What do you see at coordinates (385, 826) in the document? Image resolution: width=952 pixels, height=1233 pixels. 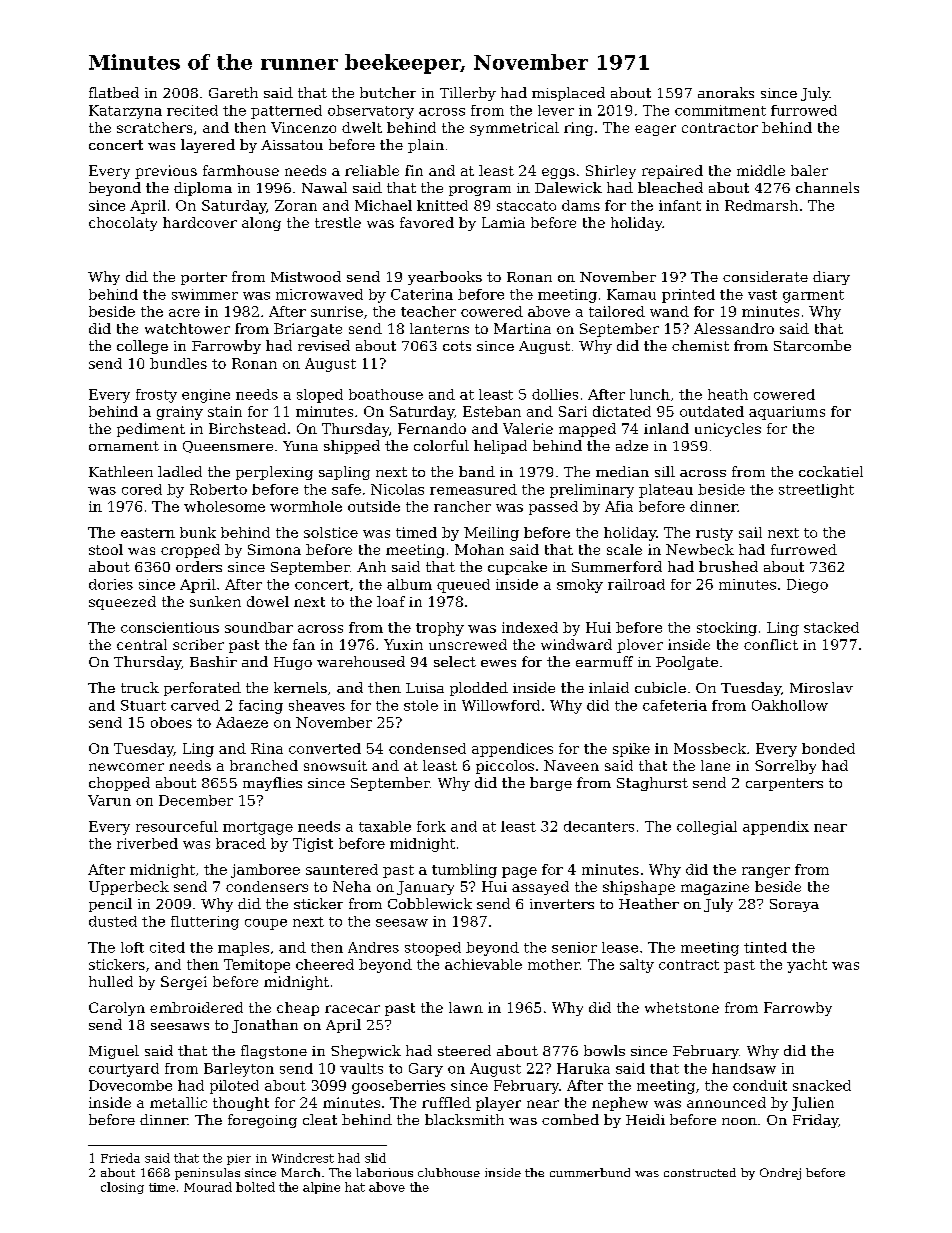 I see `taxable` at bounding box center [385, 826].
